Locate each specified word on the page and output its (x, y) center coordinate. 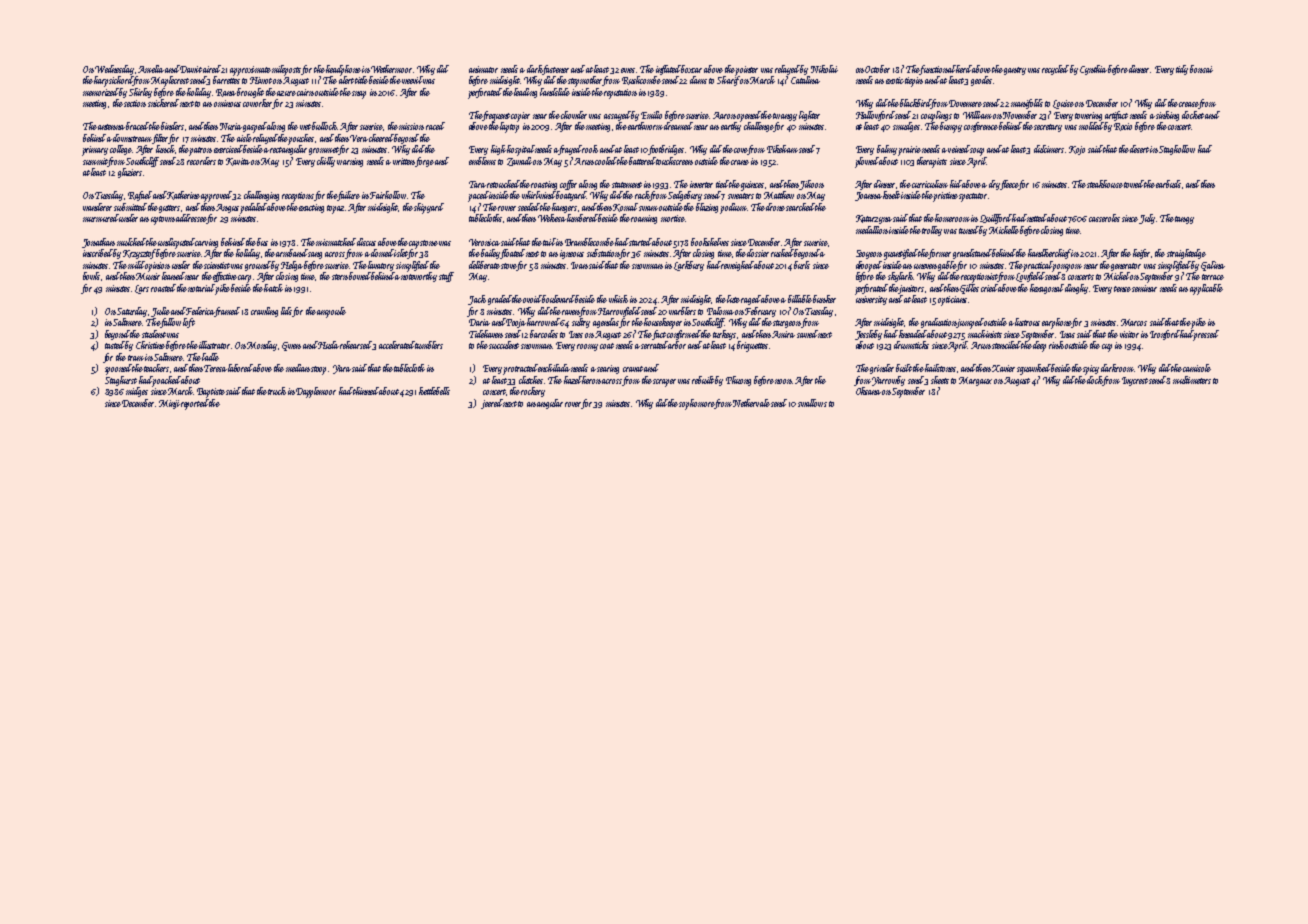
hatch (273, 288)
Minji (169, 404)
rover (573, 404)
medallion (872, 230)
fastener (556, 70)
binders (172, 126)
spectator (973, 197)
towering (1088, 116)
